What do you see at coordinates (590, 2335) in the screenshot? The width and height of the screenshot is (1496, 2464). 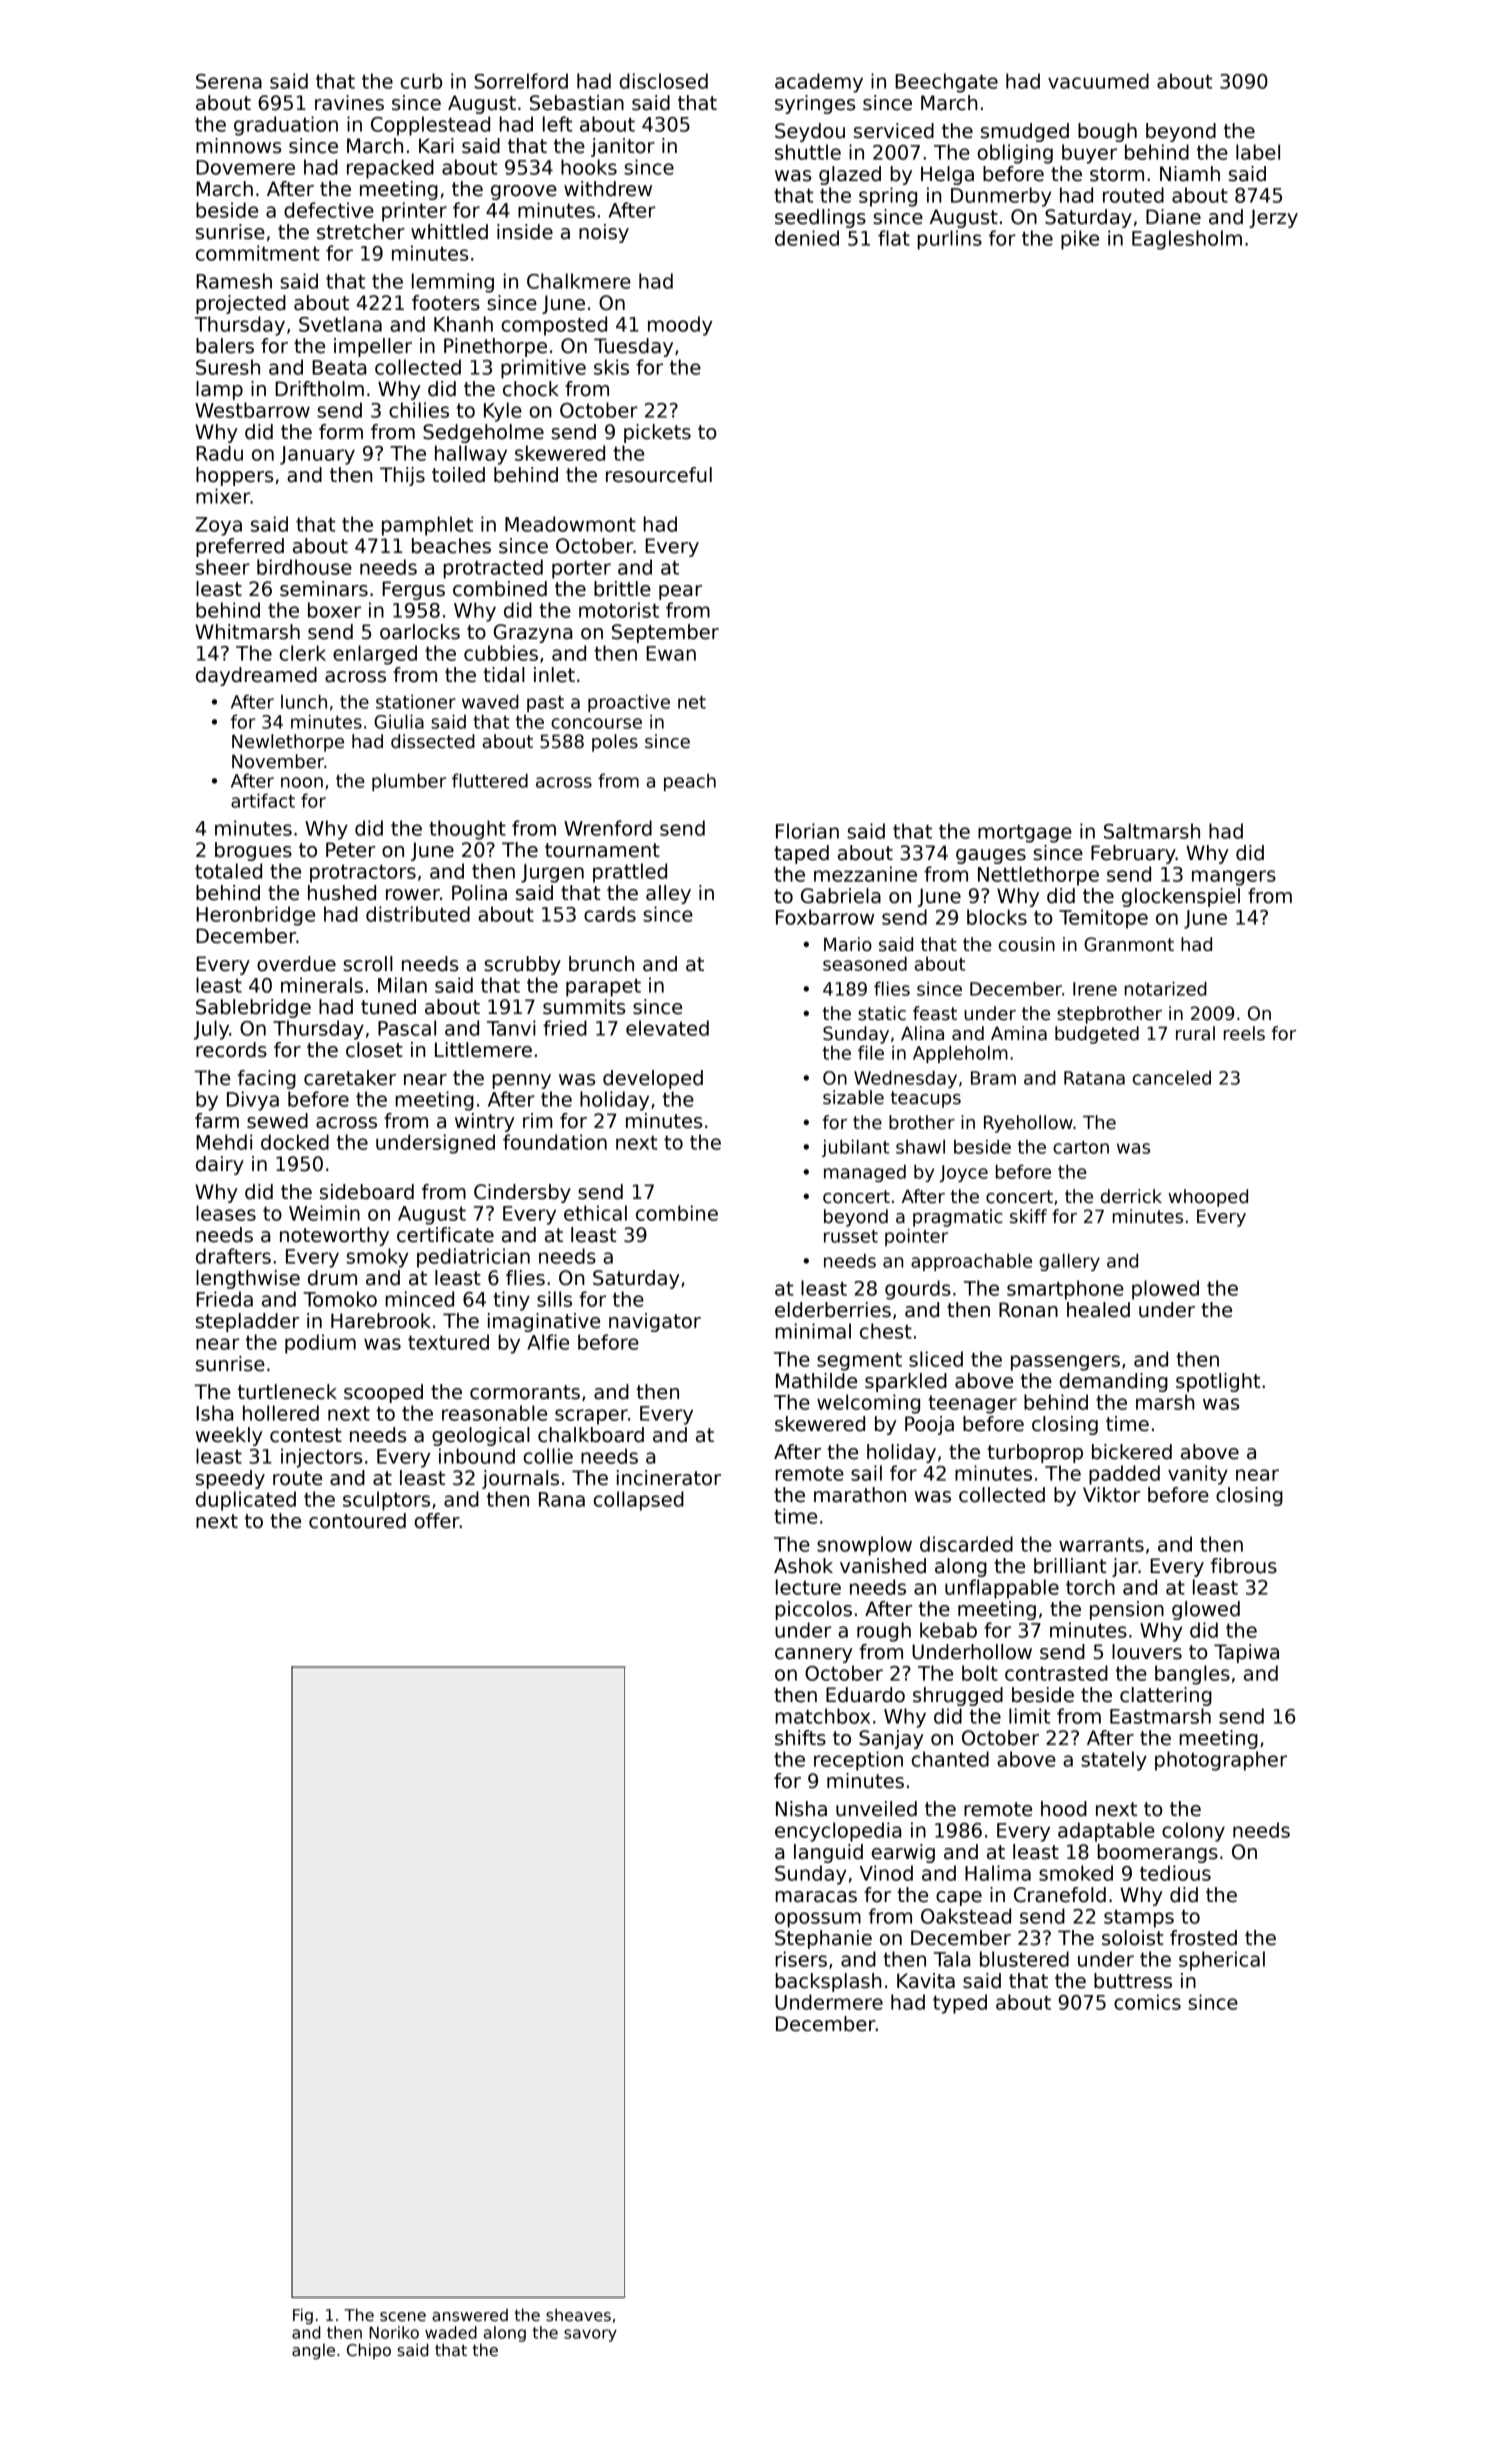 I see `savory` at bounding box center [590, 2335].
